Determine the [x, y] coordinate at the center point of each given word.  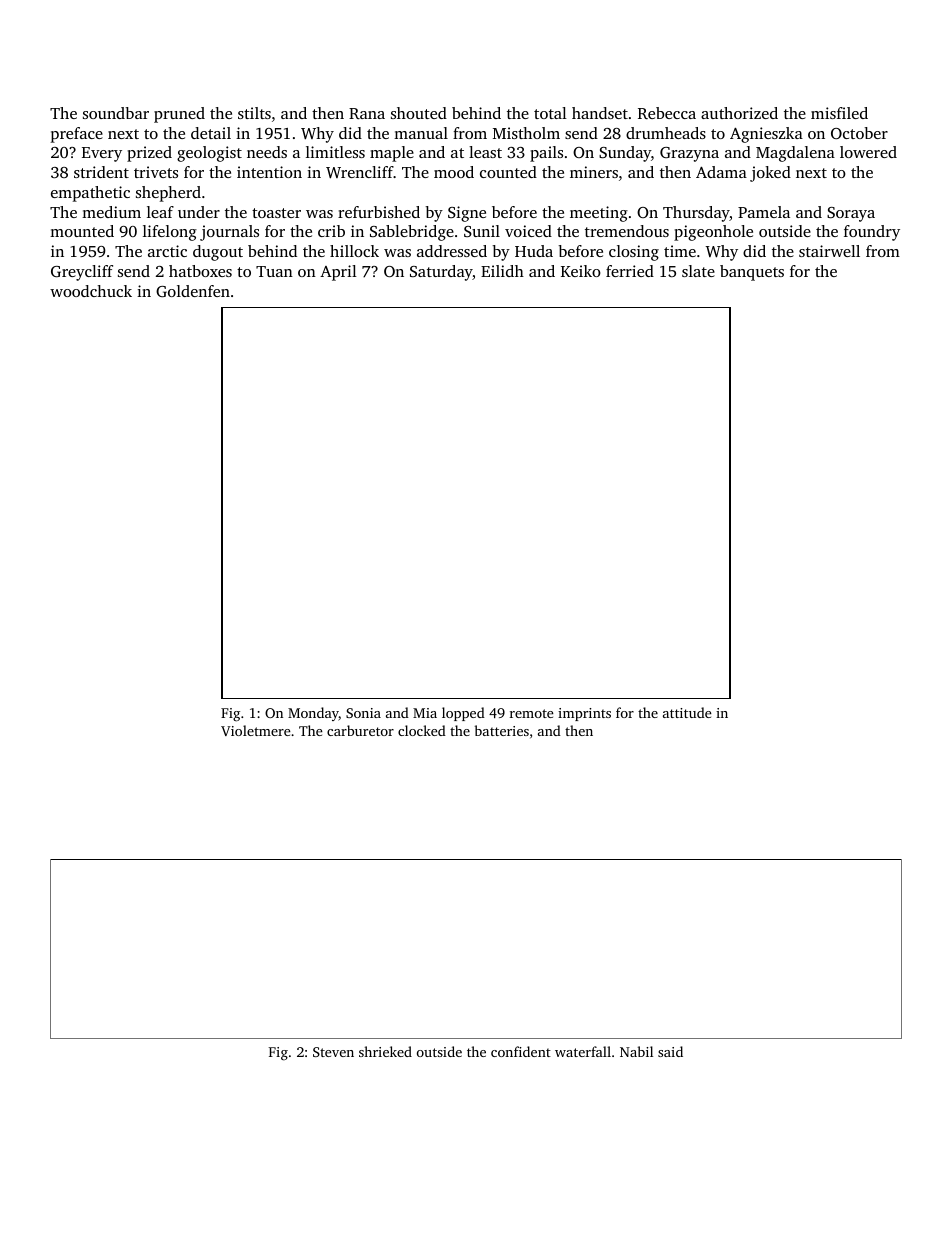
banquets [752, 273]
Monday [313, 714]
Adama [721, 172]
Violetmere [256, 730]
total [550, 113]
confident [521, 1051]
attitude [687, 712]
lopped [463, 714]
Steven [333, 1052]
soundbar [116, 113]
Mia [425, 713]
